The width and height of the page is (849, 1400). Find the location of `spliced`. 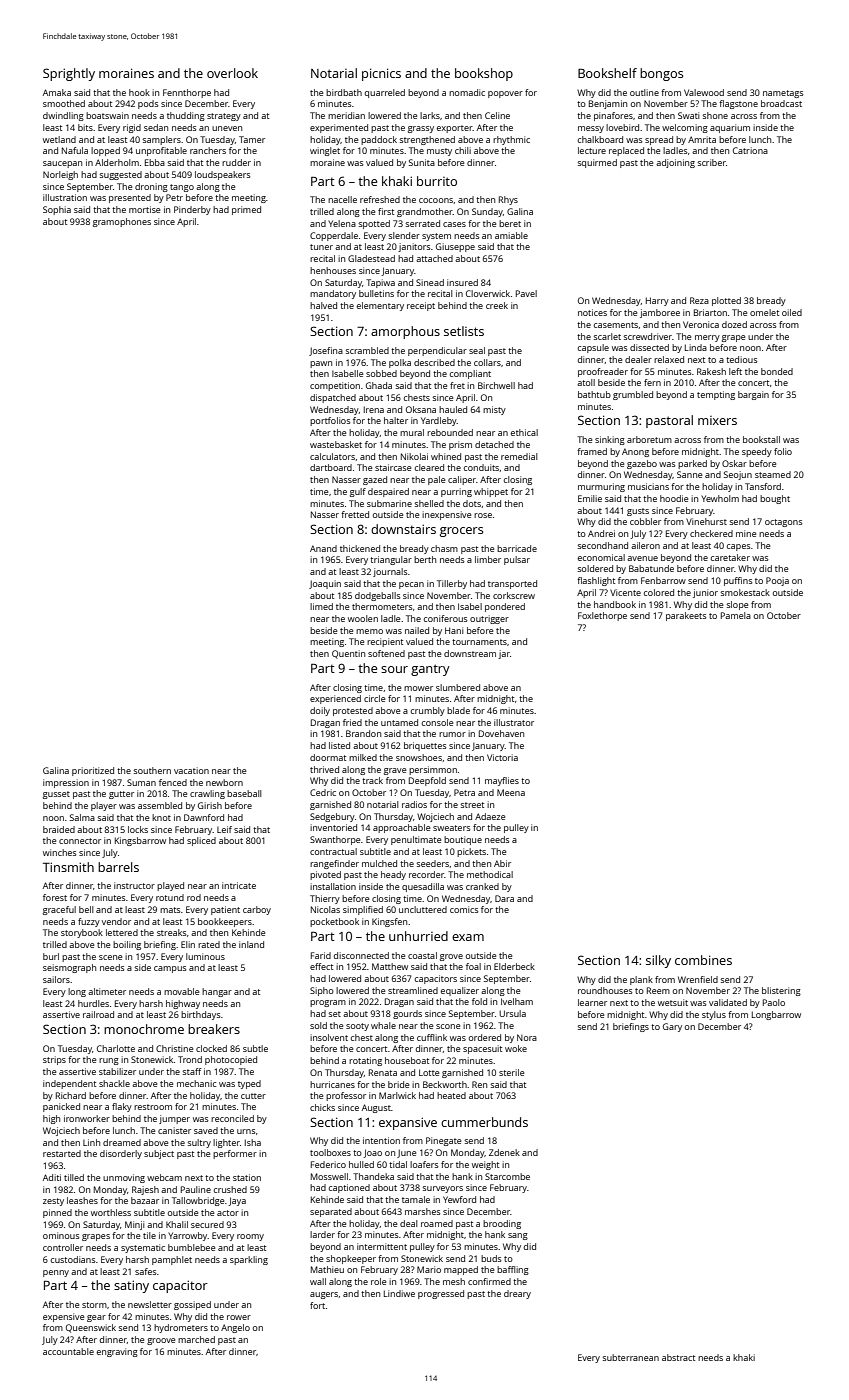

spliced is located at coordinates (201, 841).
